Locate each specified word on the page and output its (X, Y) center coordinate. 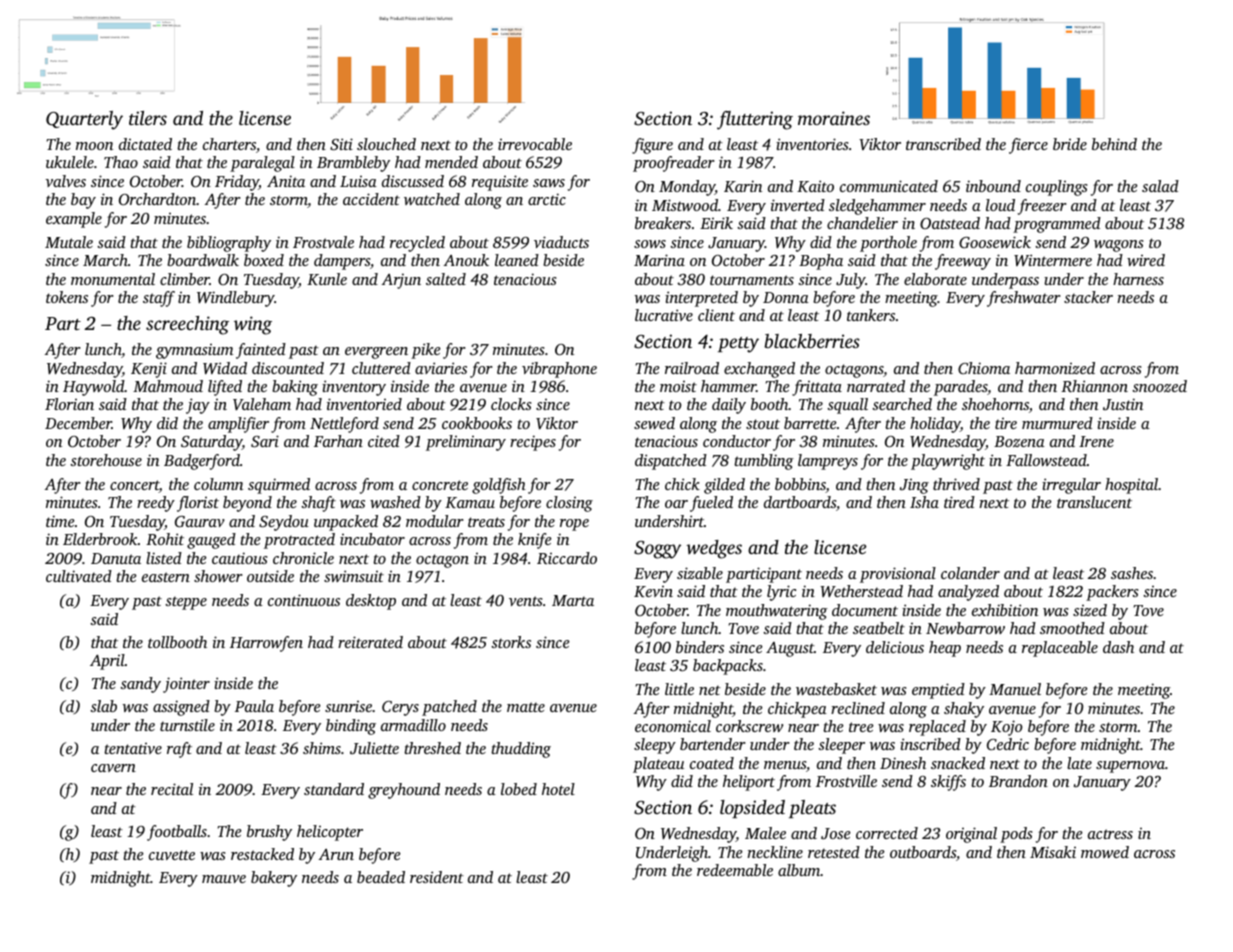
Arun (336, 854)
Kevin (653, 591)
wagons (1118, 246)
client (716, 315)
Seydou (284, 523)
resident (437, 877)
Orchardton (157, 199)
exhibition (1005, 610)
